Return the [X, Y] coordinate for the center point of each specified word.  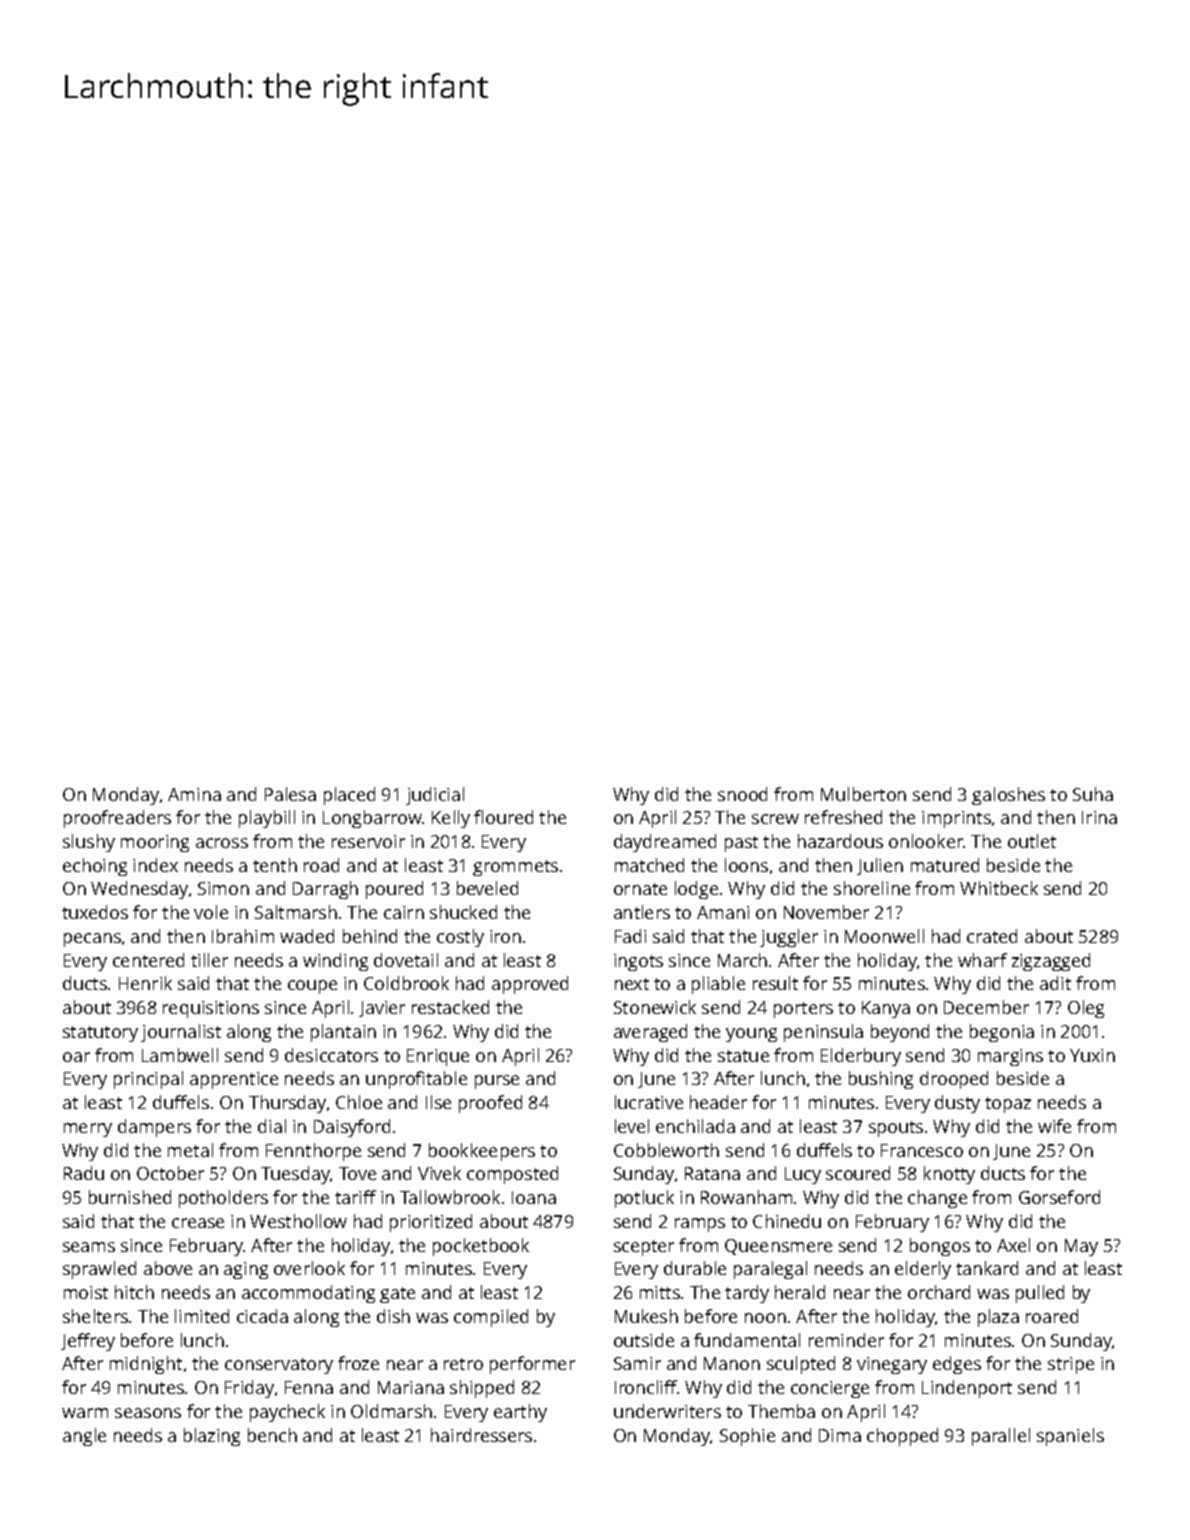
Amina [194, 794]
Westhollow [298, 1221]
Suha [1093, 794]
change [937, 1199]
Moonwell [884, 936]
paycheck [287, 1413]
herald [800, 1292]
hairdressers [481, 1435]
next [632, 984]
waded [307, 936]
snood [742, 794]
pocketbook [481, 1247]
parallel [1001, 1437]
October [170, 1173]
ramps [700, 1225]
